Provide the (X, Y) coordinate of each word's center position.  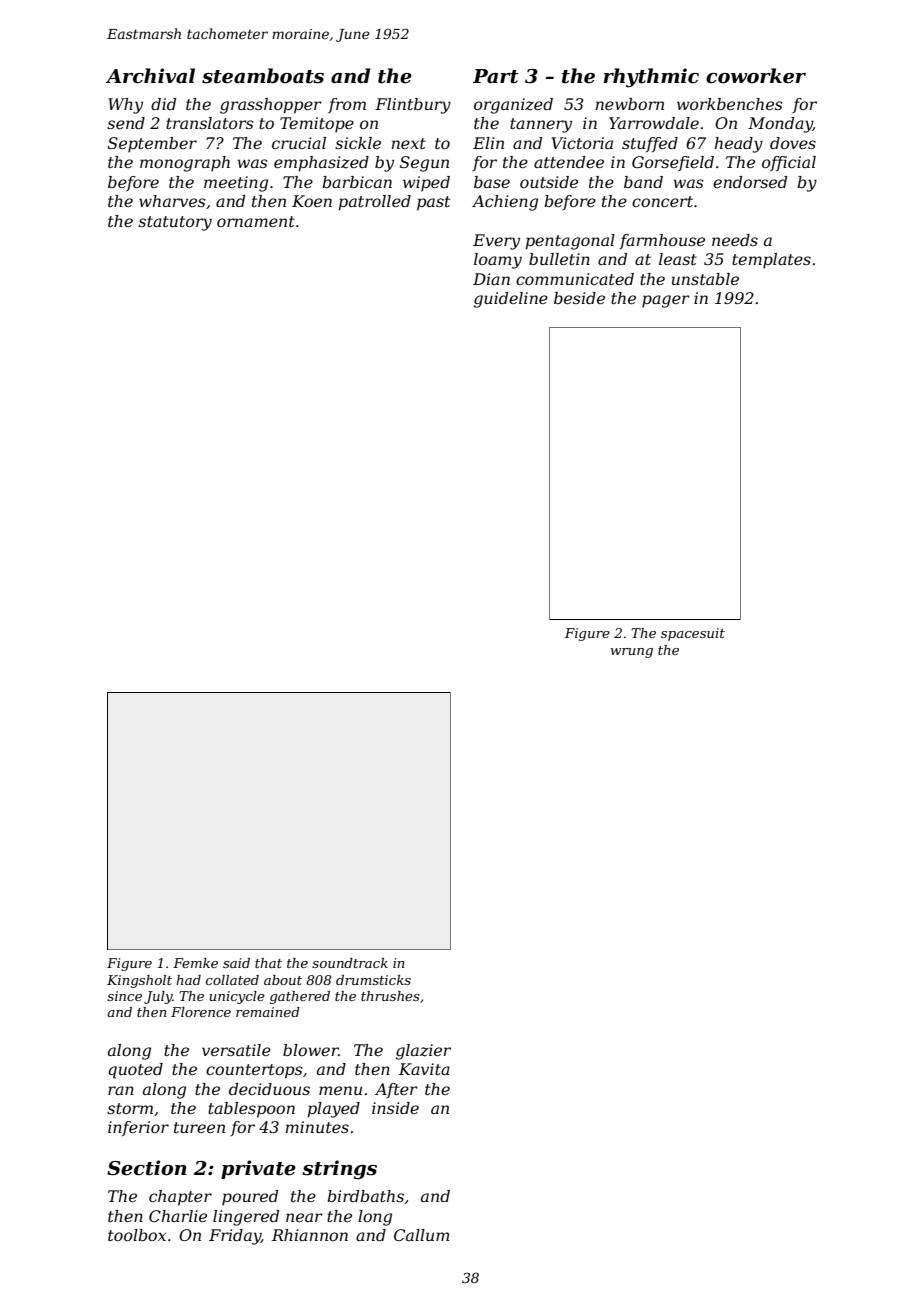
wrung (632, 653)
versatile (236, 1050)
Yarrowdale (654, 123)
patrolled (374, 203)
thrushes (390, 996)
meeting (236, 184)
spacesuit (693, 634)
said (236, 963)
